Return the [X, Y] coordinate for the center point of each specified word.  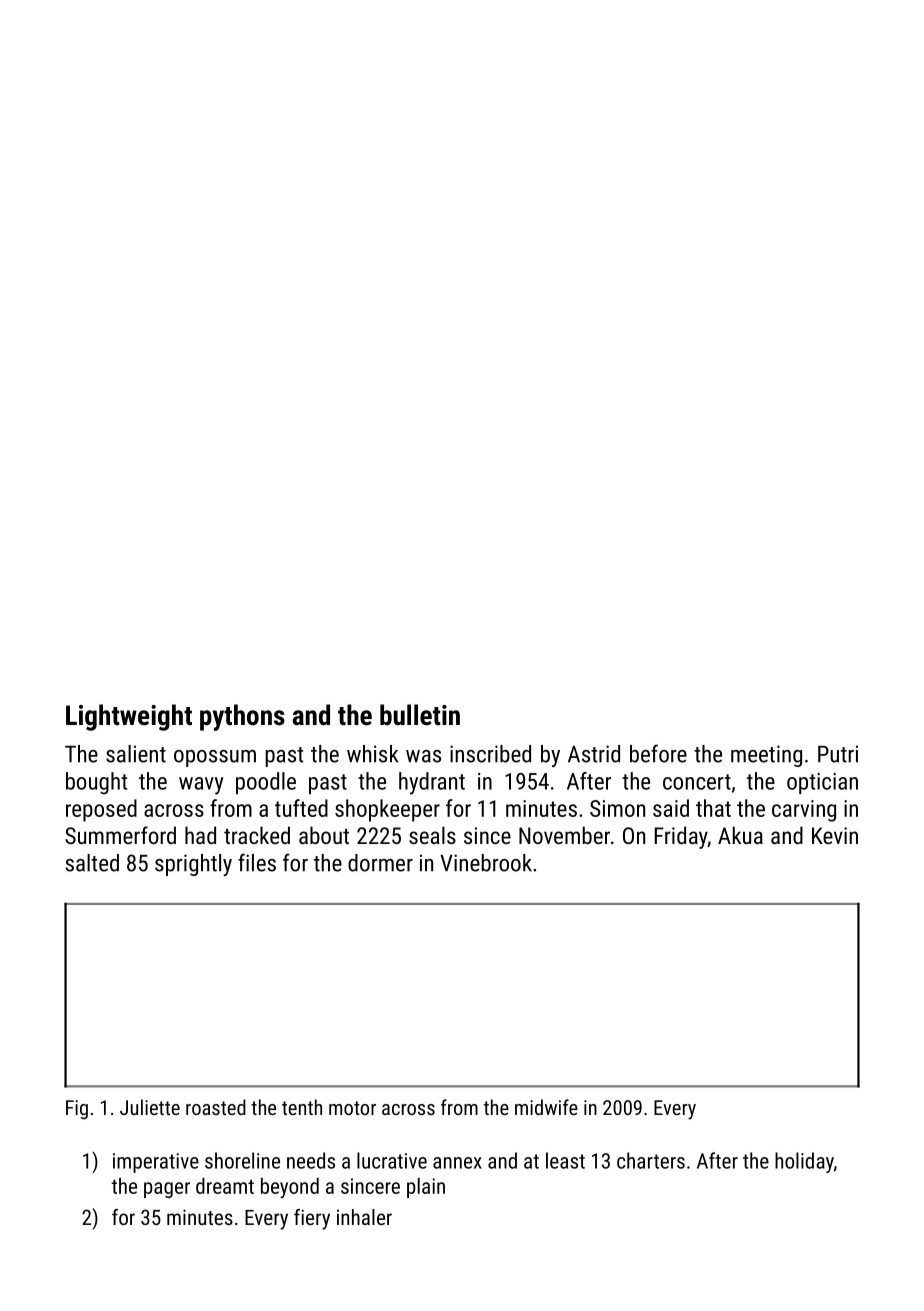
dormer [380, 863]
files [257, 862]
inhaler [364, 1217]
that [713, 808]
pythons [242, 717]
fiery [312, 1219]
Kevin [835, 835]
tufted [301, 808]
